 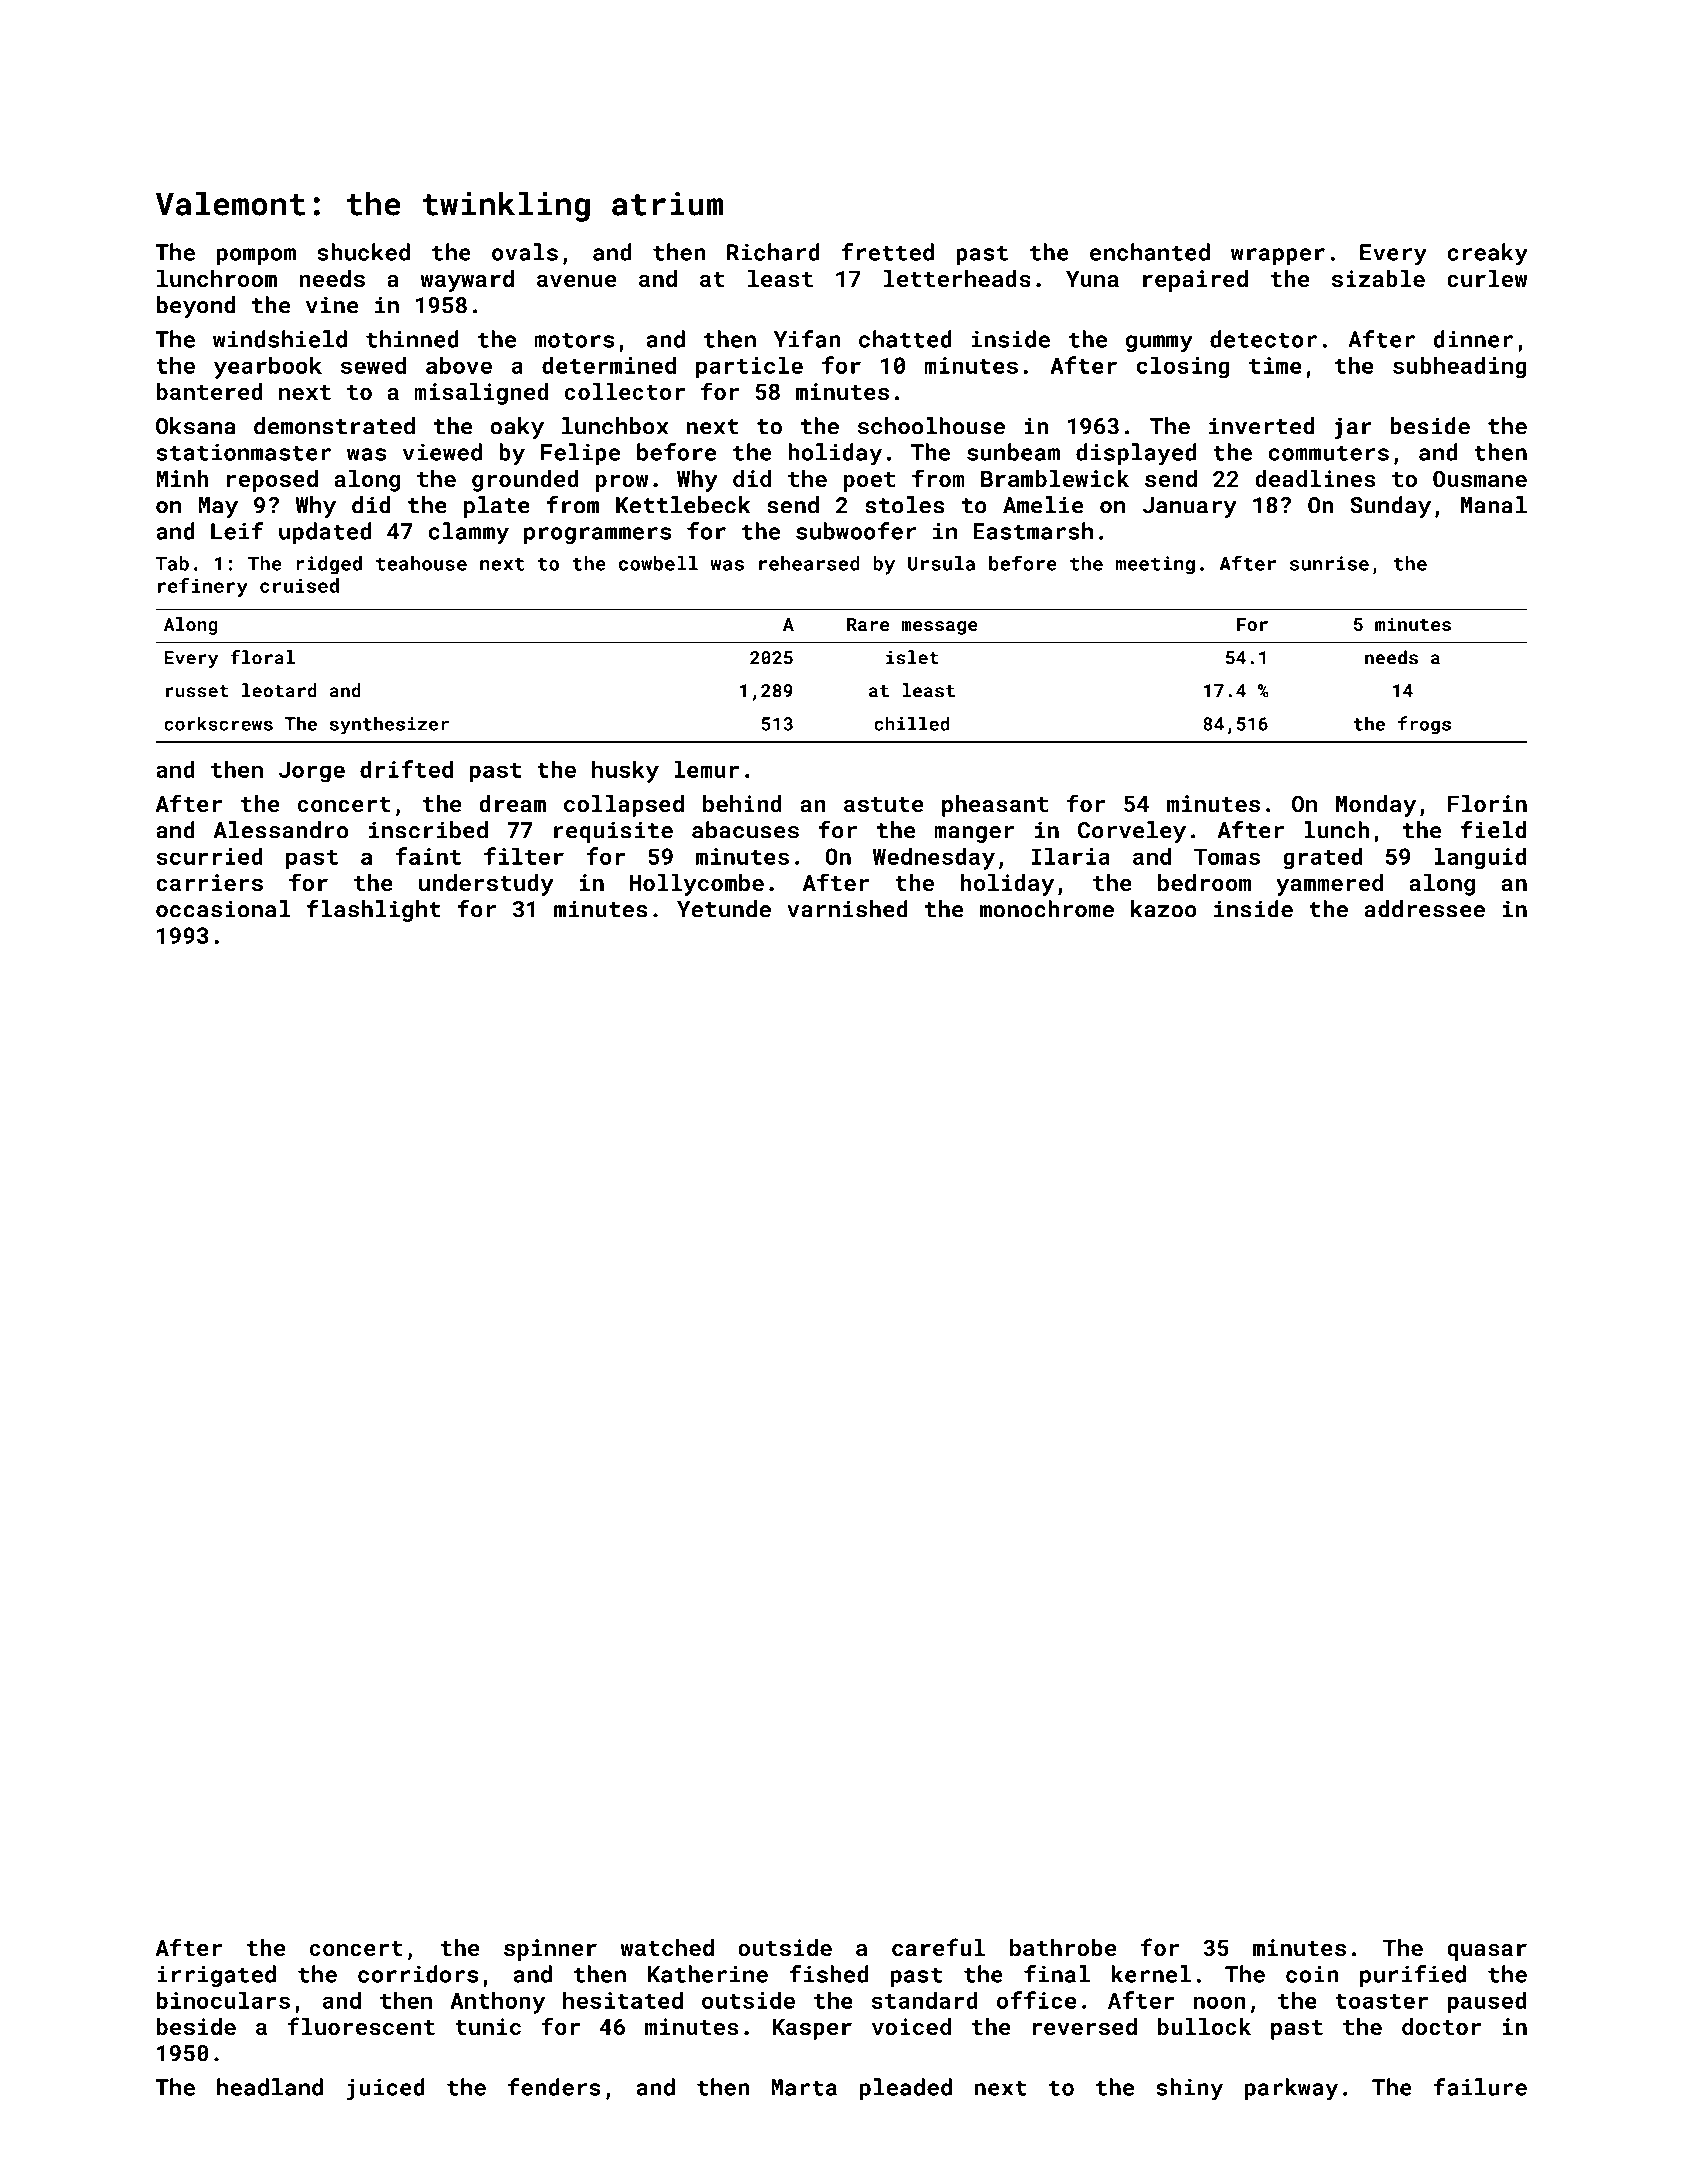 I want to click on varnished, so click(x=847, y=909).
